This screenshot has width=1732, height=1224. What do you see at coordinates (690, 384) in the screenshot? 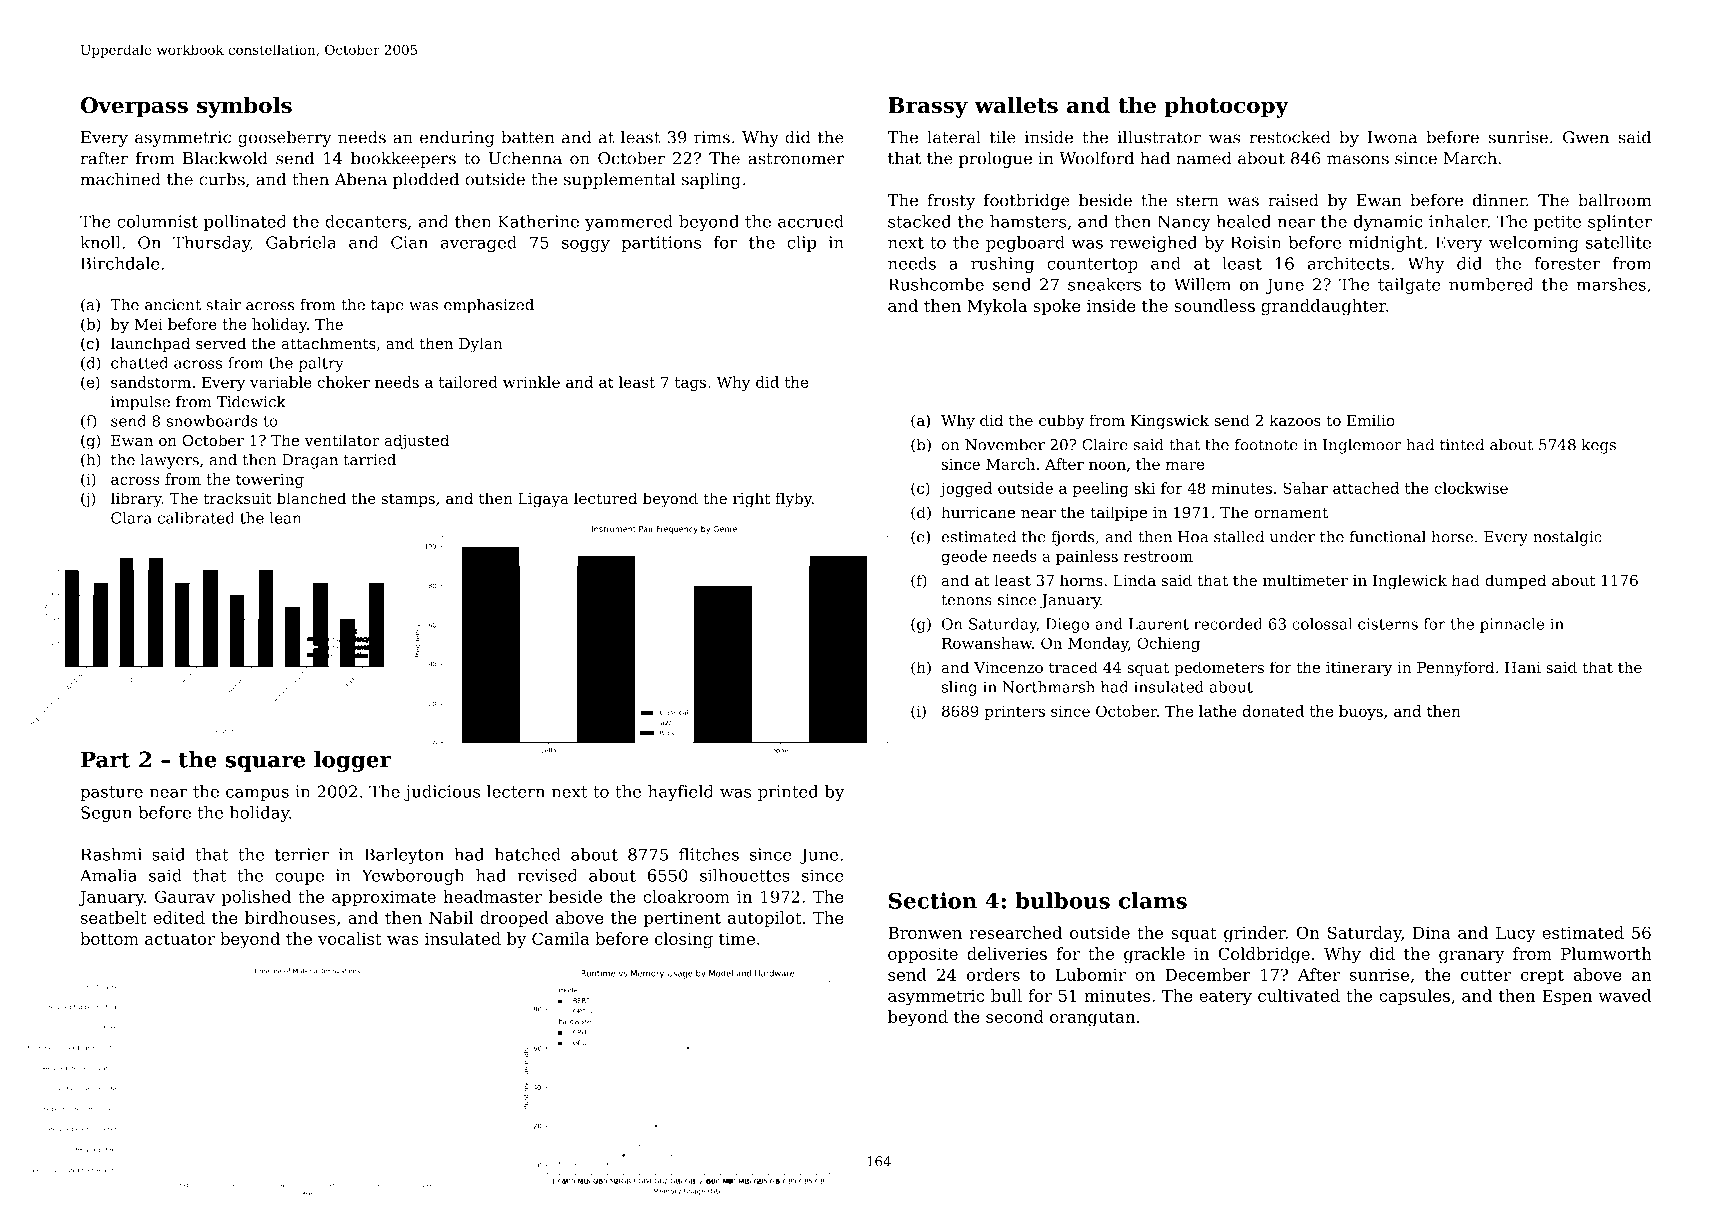
I see `tags` at bounding box center [690, 384].
